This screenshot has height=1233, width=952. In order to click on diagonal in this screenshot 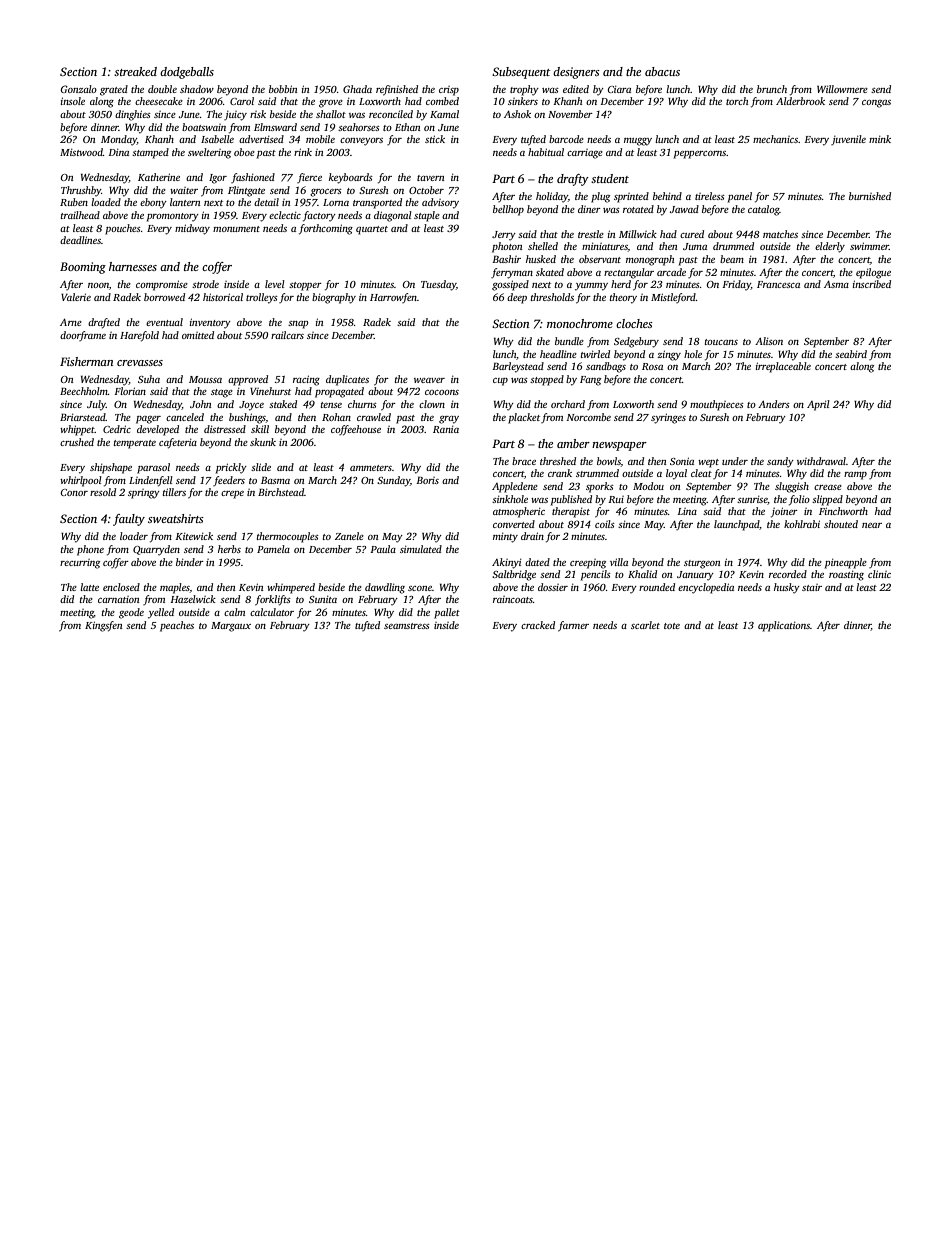, I will do `click(393, 216)`.
